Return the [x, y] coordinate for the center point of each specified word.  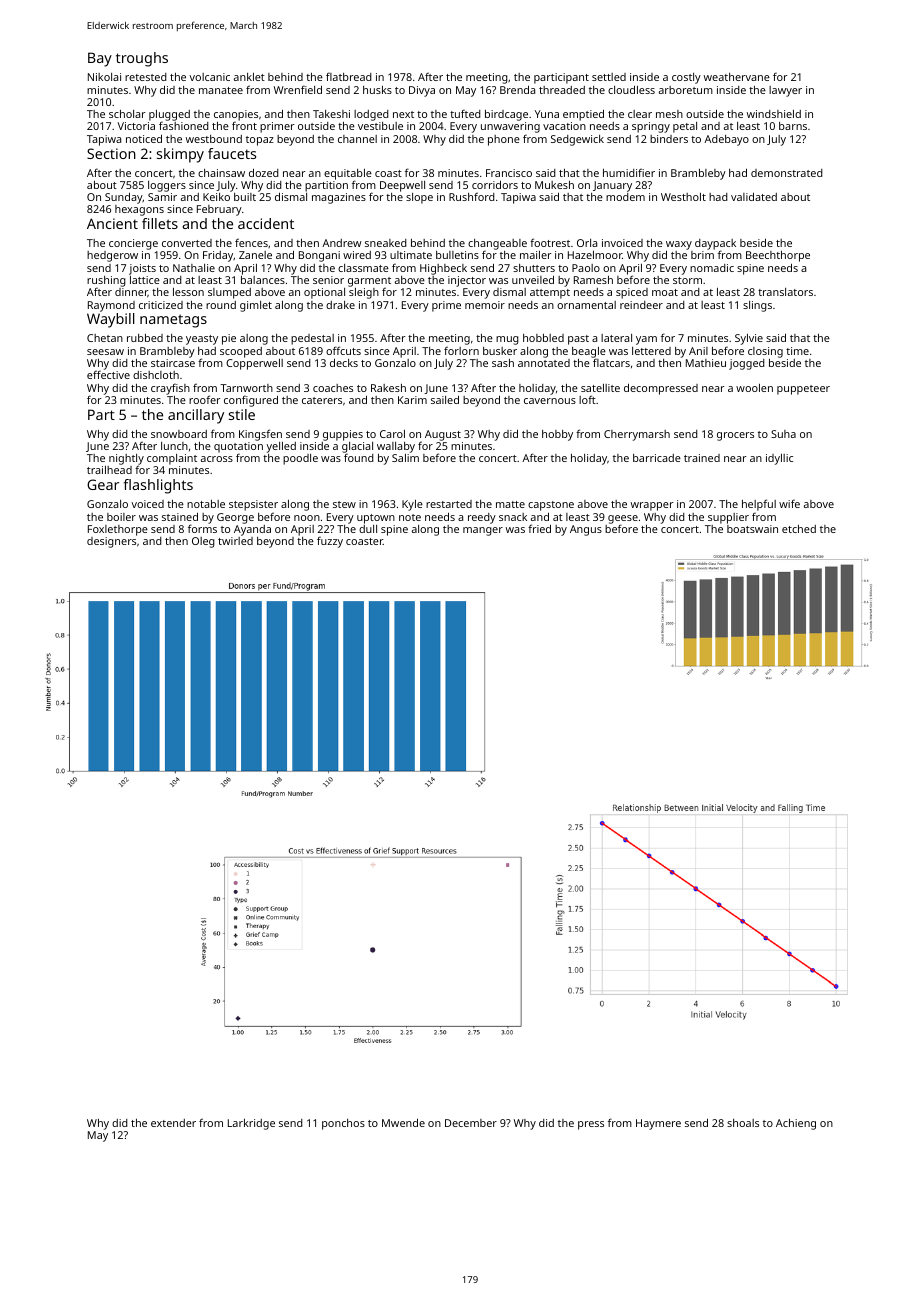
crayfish [170, 389]
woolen [754, 388]
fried [539, 528]
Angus [586, 530]
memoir [485, 305]
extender [173, 1123]
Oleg [203, 542]
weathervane [737, 77]
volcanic [209, 77]
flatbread [349, 76]
